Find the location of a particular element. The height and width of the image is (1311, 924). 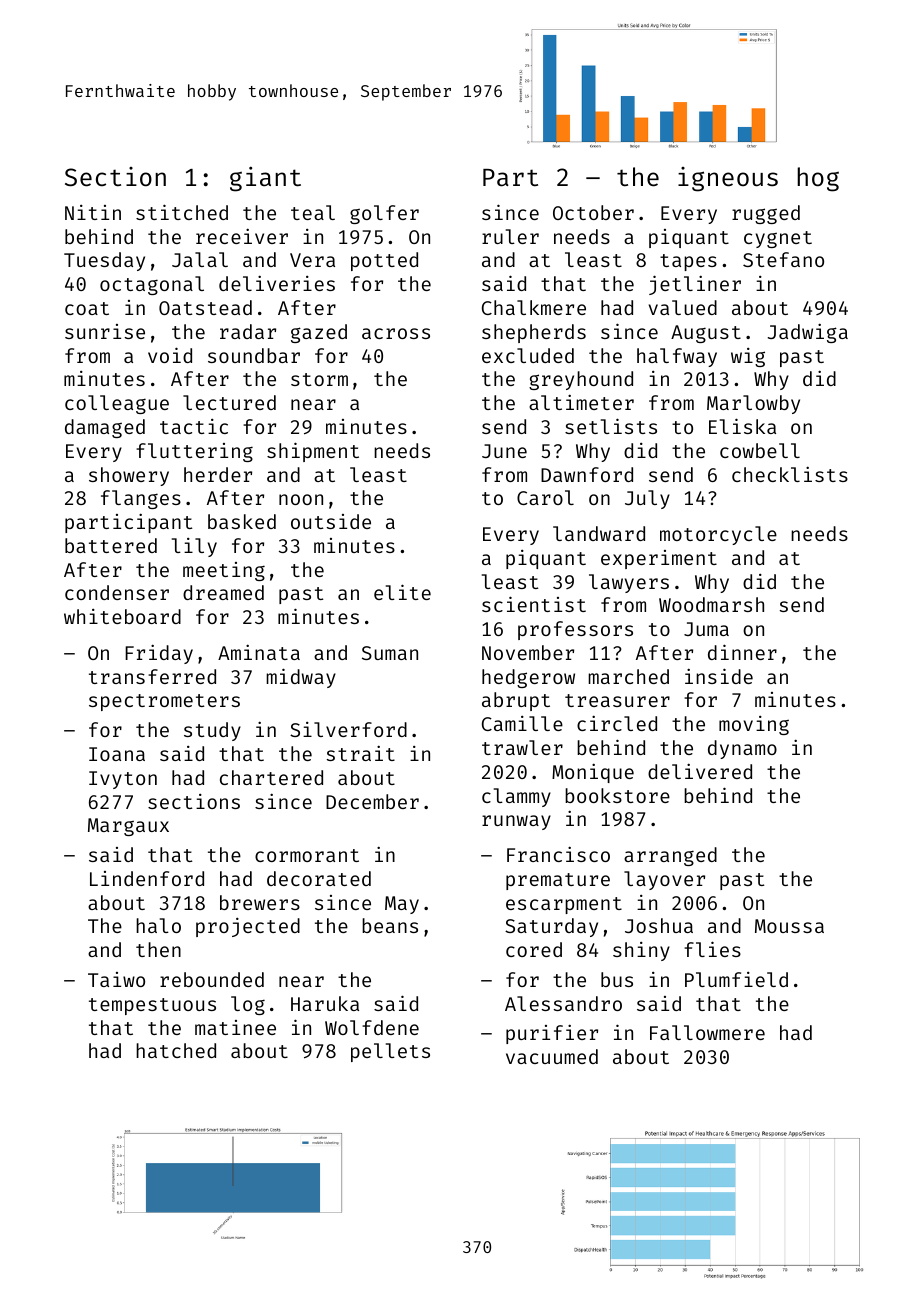

damaged is located at coordinates (105, 428).
